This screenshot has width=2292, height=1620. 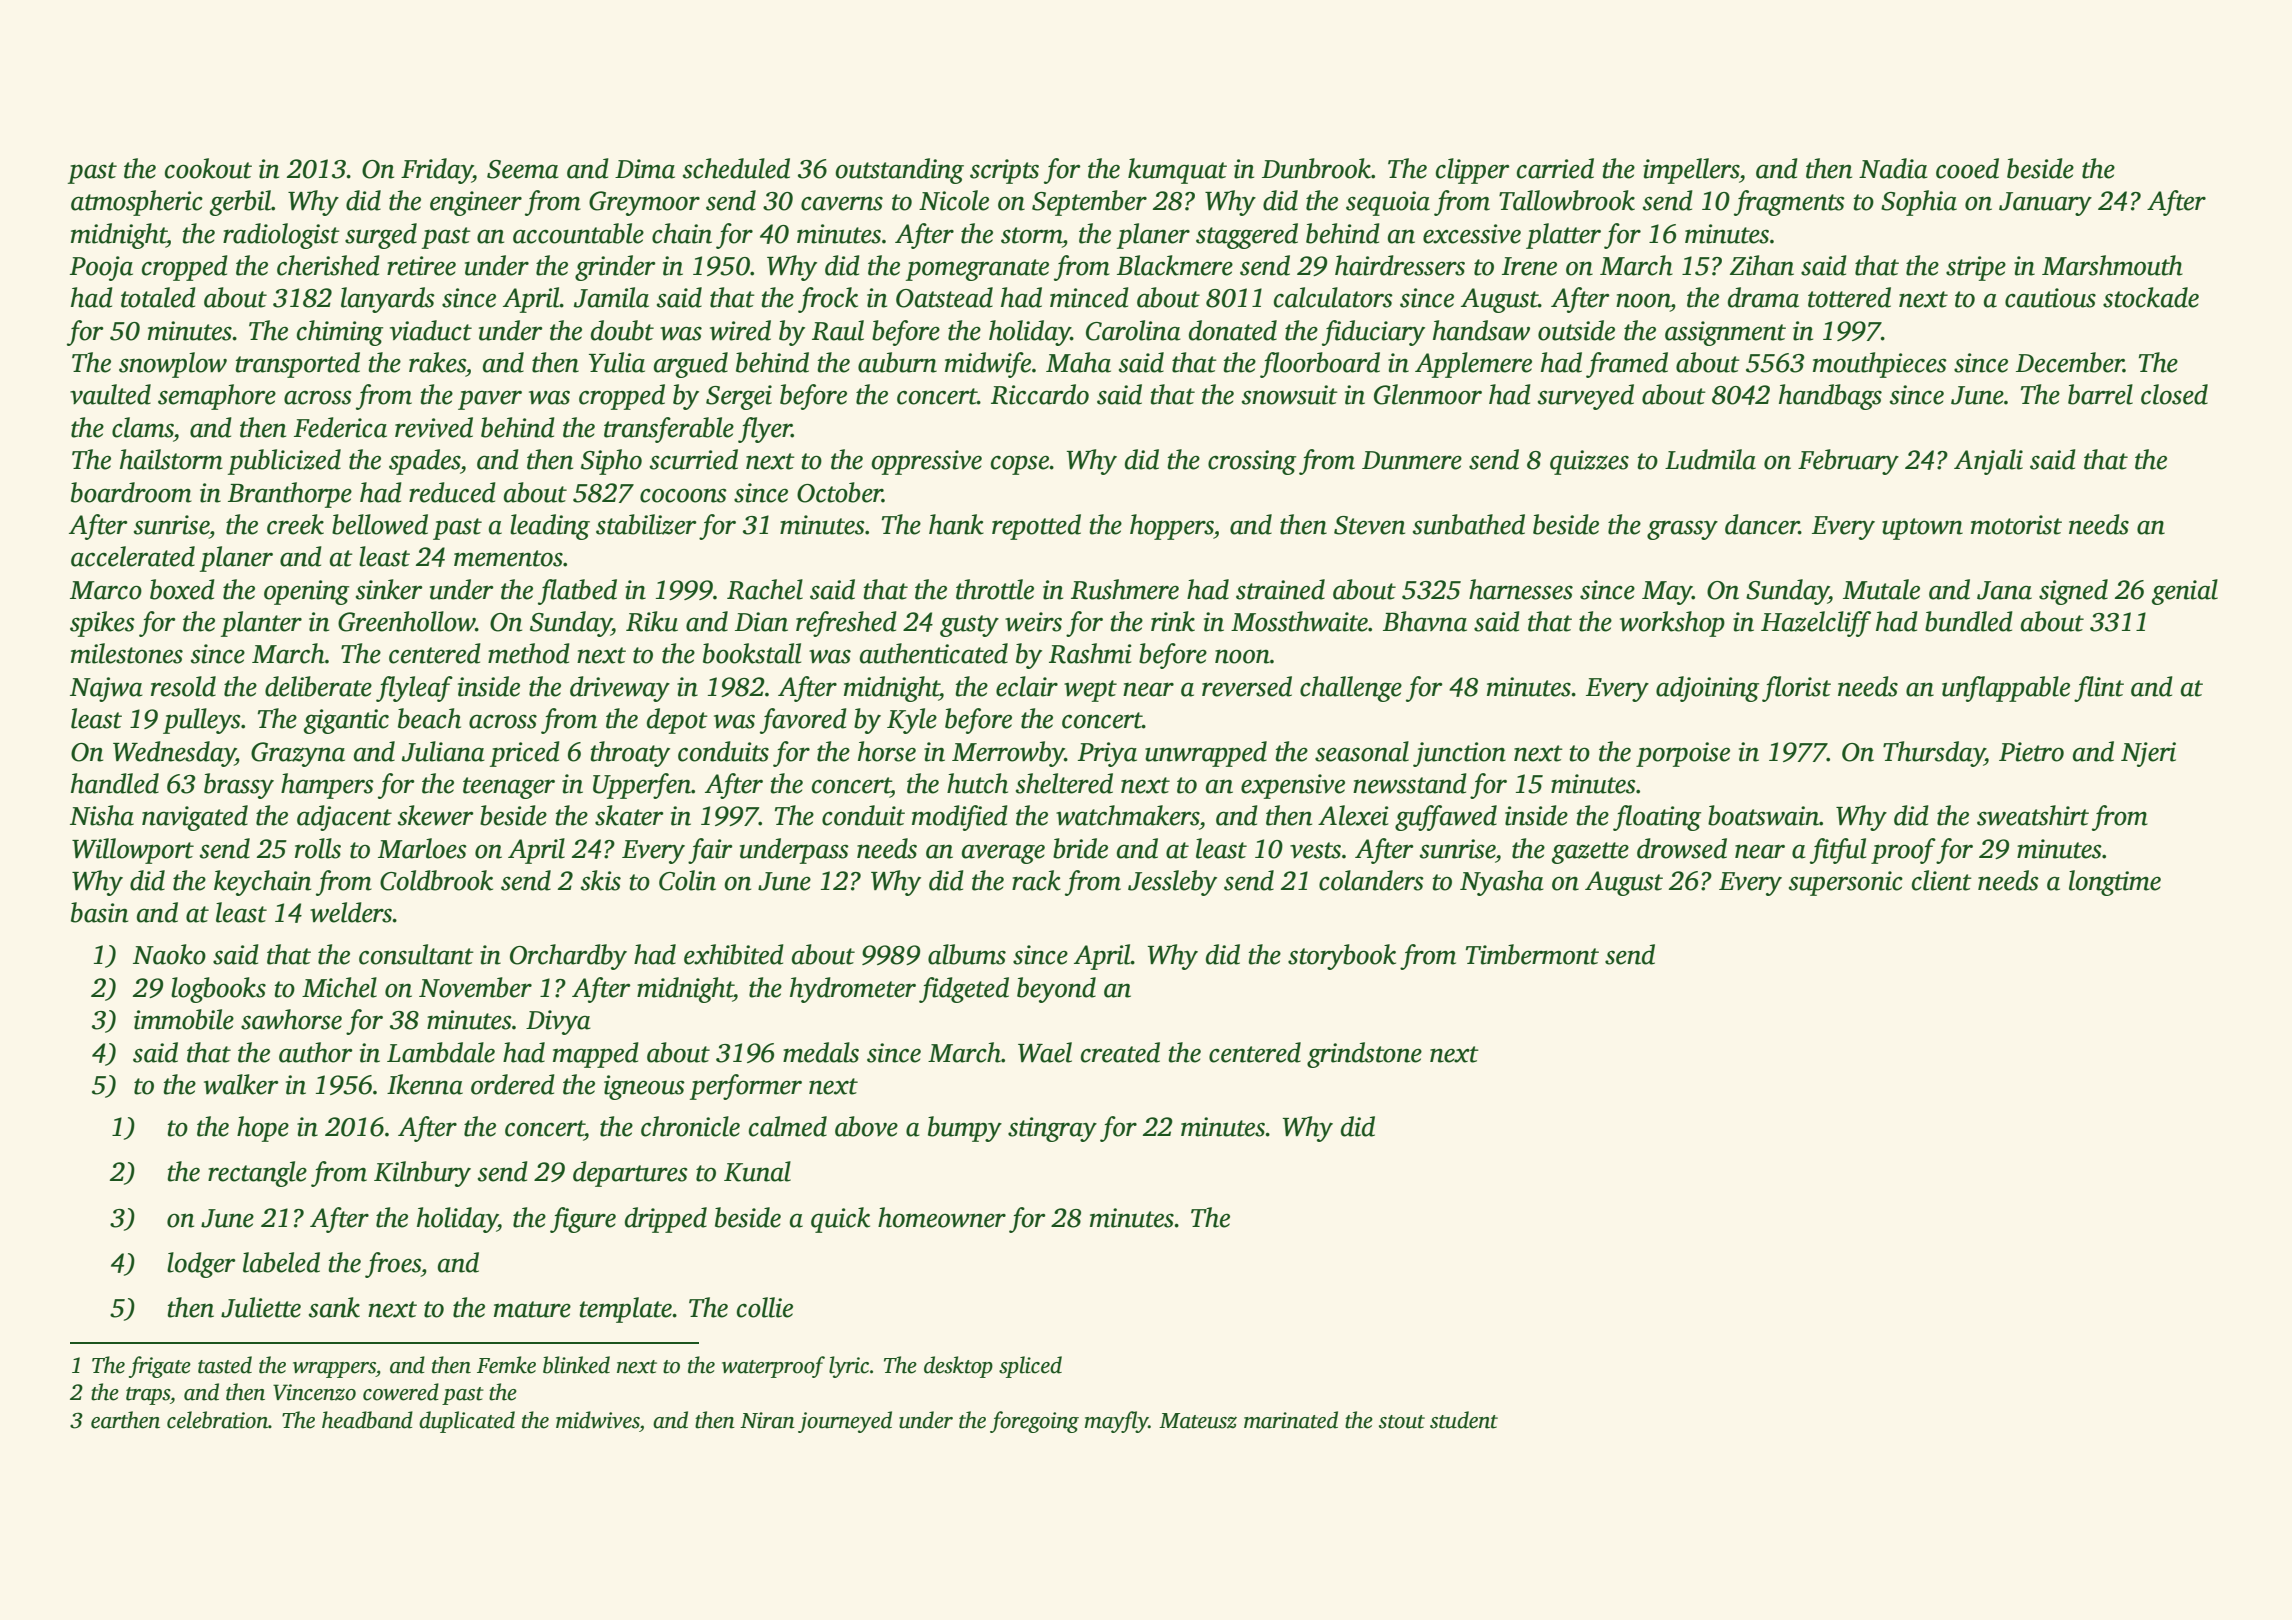 I want to click on student, so click(x=1464, y=1420).
